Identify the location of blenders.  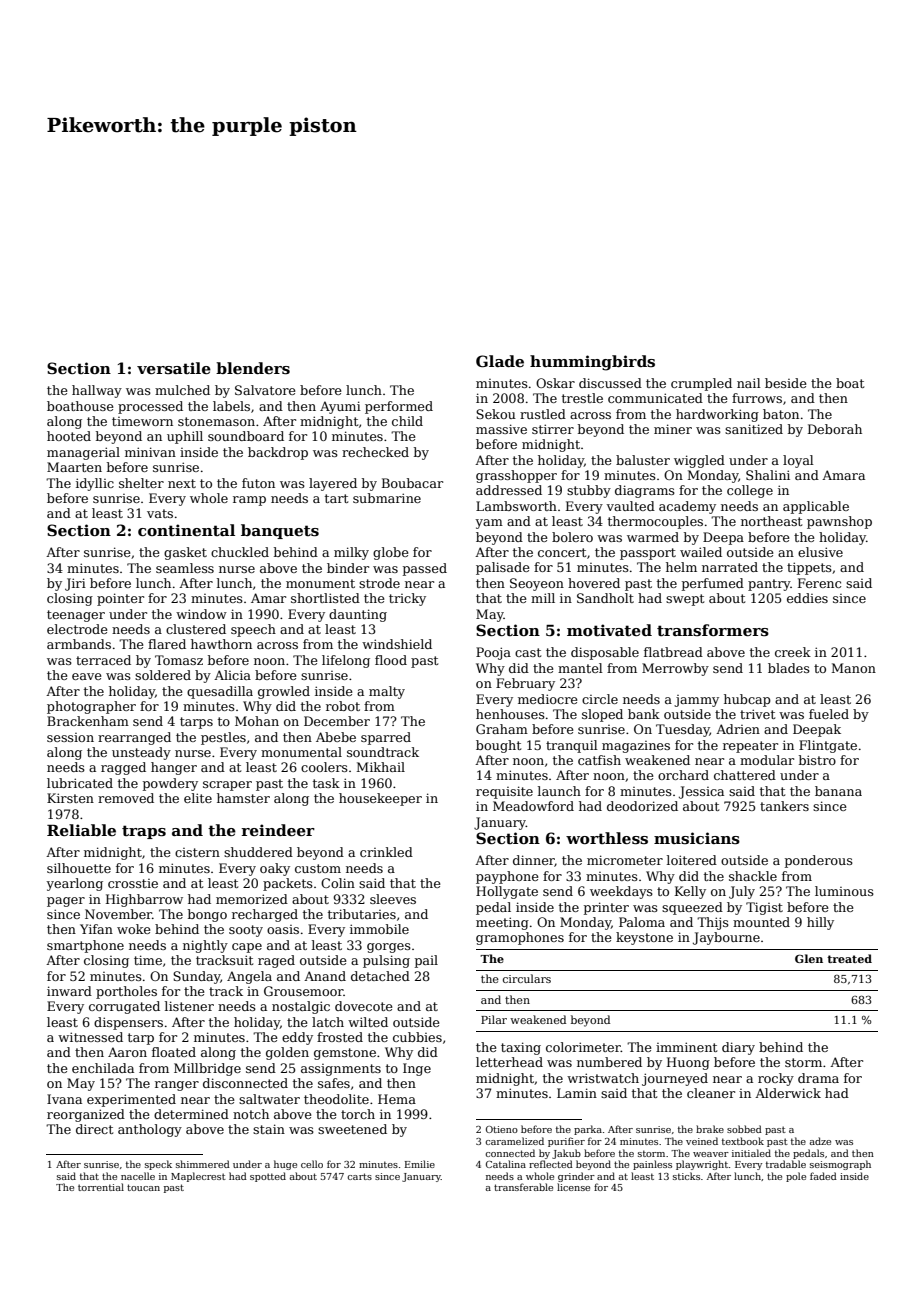
(253, 368).
